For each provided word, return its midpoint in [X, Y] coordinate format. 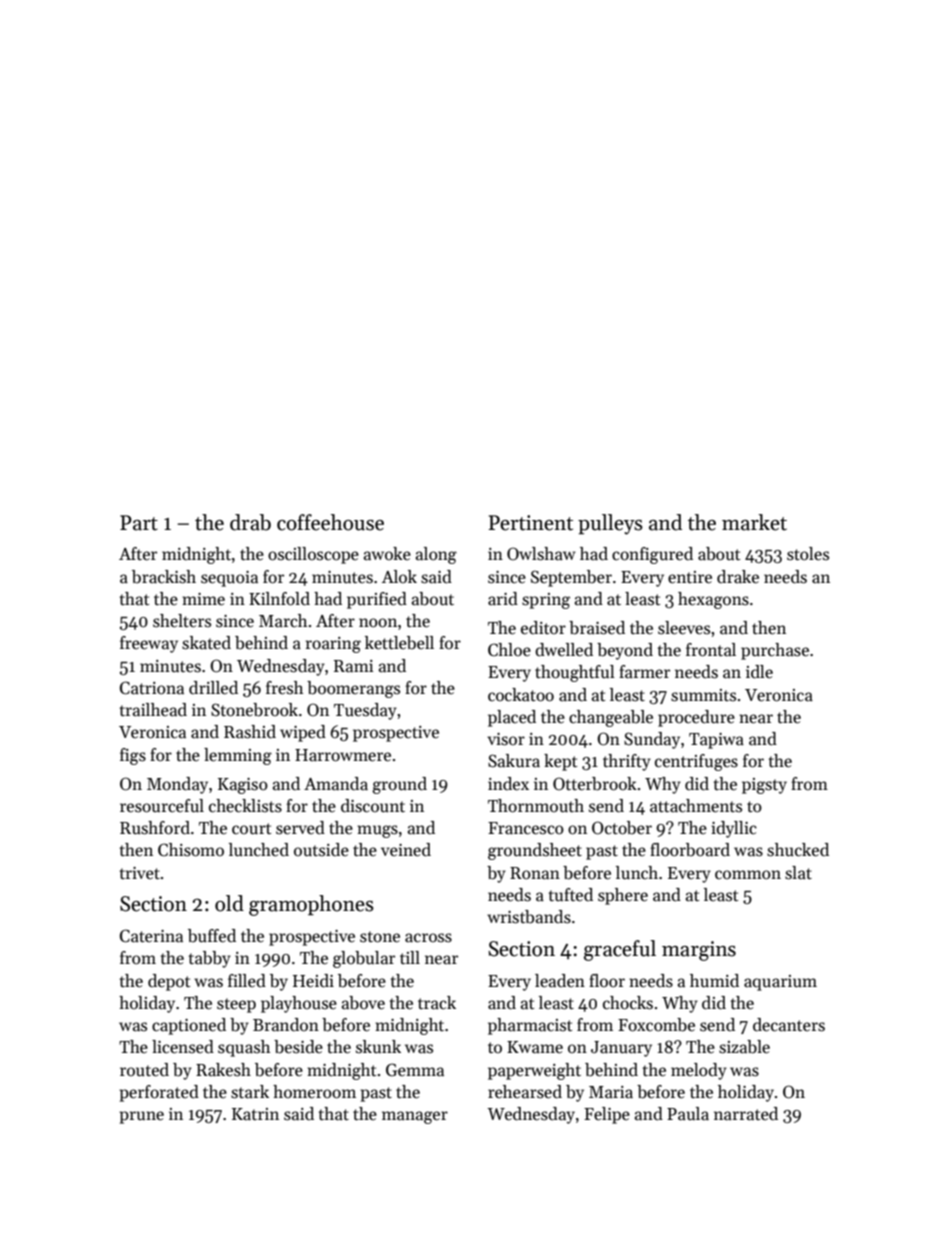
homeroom [314, 1092]
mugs [377, 831]
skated [206, 643]
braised [597, 628]
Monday [177, 785]
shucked [798, 850]
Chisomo [191, 850]
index [508, 784]
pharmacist [530, 1026]
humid [714, 980]
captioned [189, 1026]
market [754, 522]
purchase [775, 651]
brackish [164, 577]
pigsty [764, 786]
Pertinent [530, 523]
